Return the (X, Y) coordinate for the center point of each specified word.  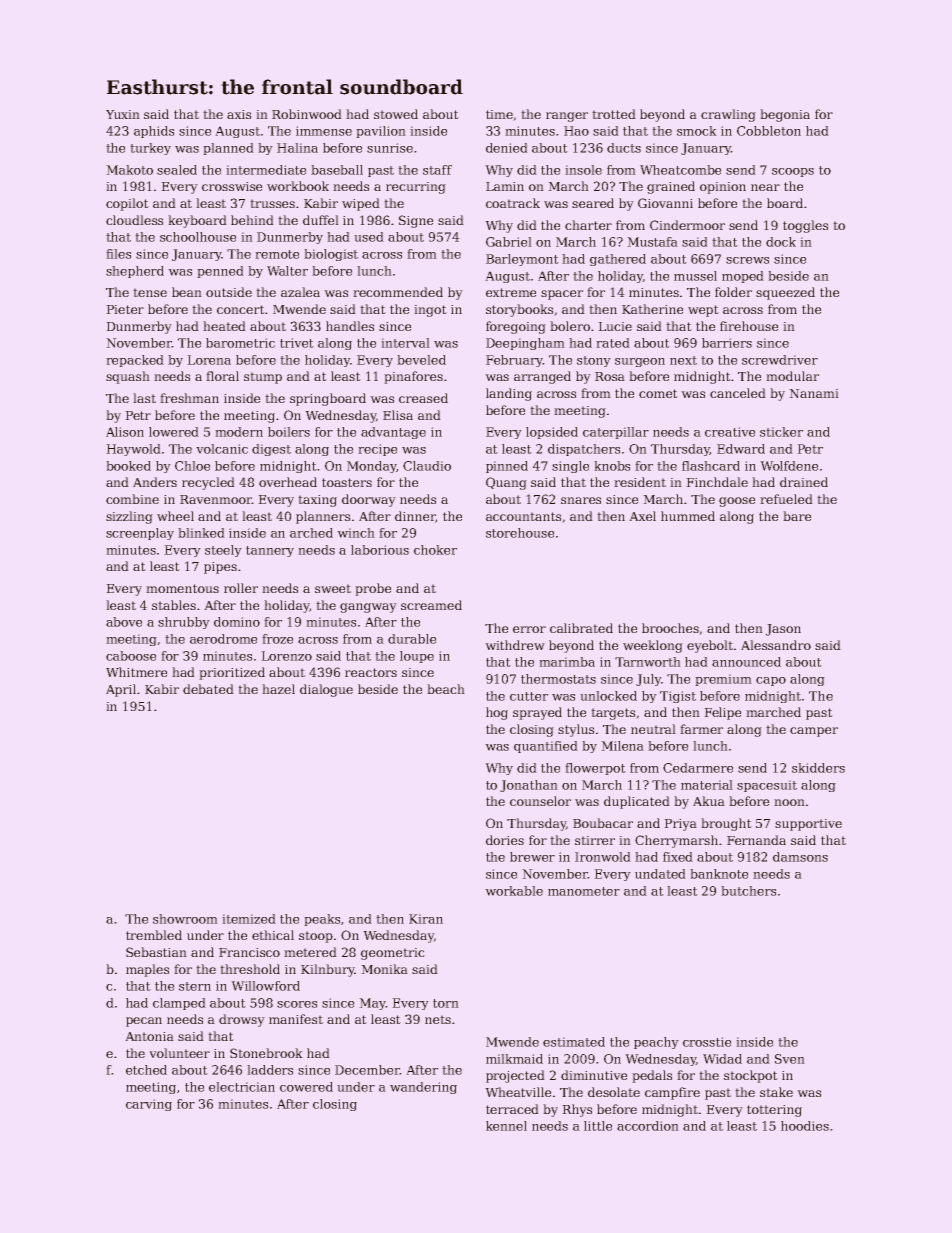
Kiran (426, 919)
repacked (135, 361)
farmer (701, 729)
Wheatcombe (680, 170)
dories (505, 840)
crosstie (707, 1042)
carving (149, 1105)
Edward (741, 449)
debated (208, 689)
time (500, 115)
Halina (297, 148)
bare (797, 516)
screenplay (140, 534)
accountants (523, 516)
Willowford (265, 986)
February (514, 361)
